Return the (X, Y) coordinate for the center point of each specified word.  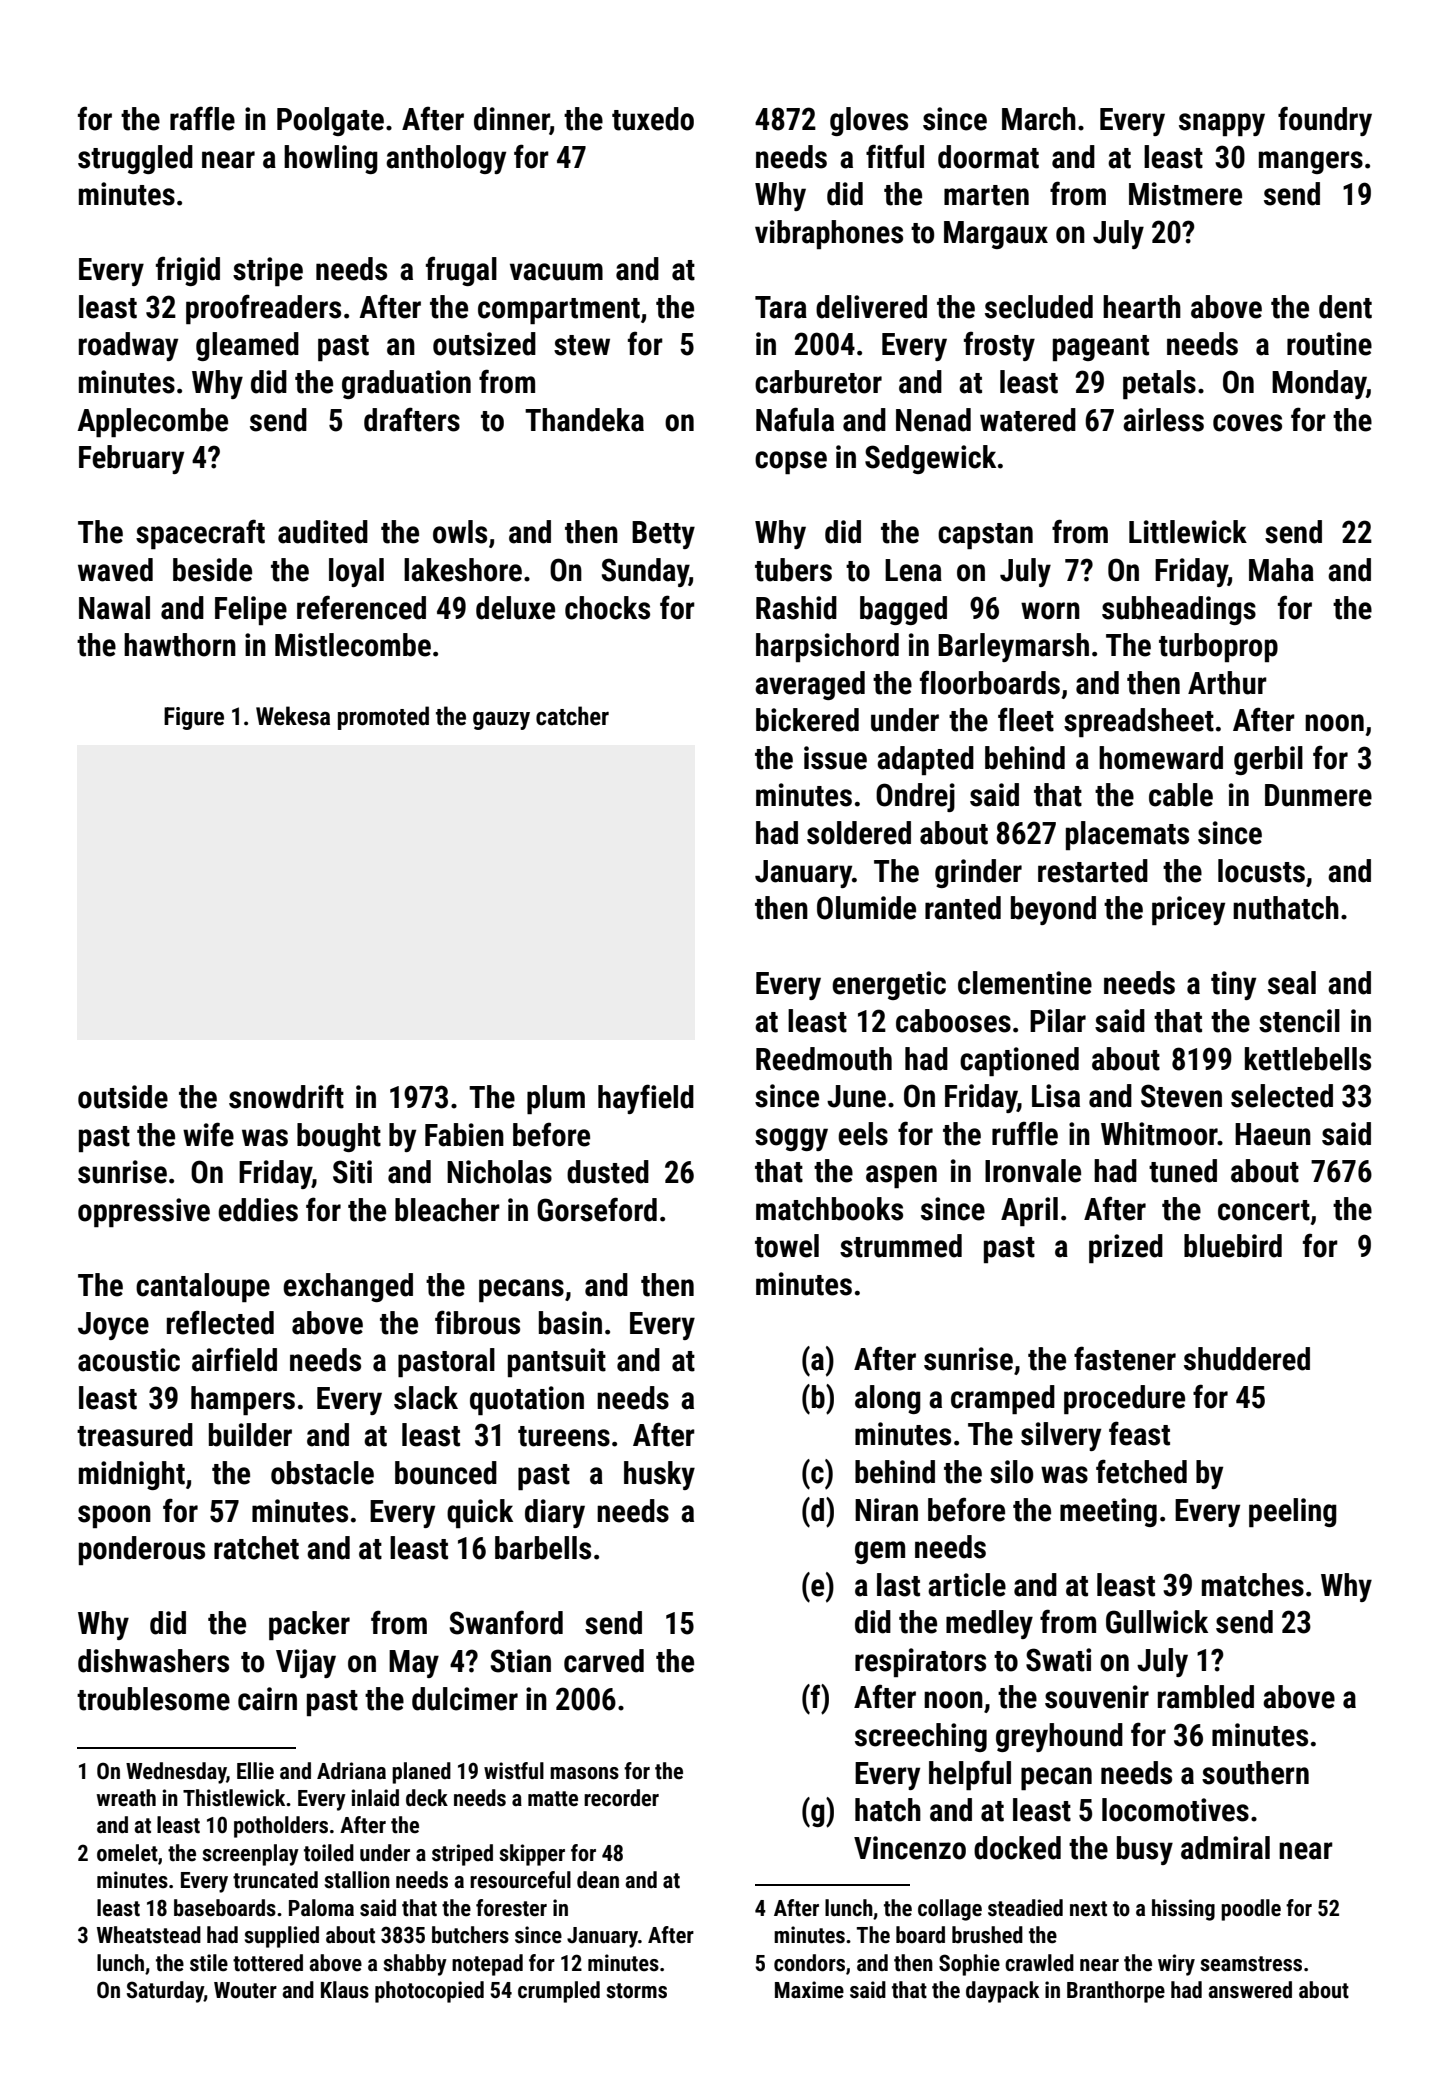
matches (1253, 1585)
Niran (886, 1510)
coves (1247, 423)
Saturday (165, 1992)
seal (1292, 983)
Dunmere (1318, 795)
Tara (781, 307)
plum (556, 1099)
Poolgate (330, 121)
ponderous (142, 1550)
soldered (859, 833)
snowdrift (286, 1096)
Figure (194, 718)
